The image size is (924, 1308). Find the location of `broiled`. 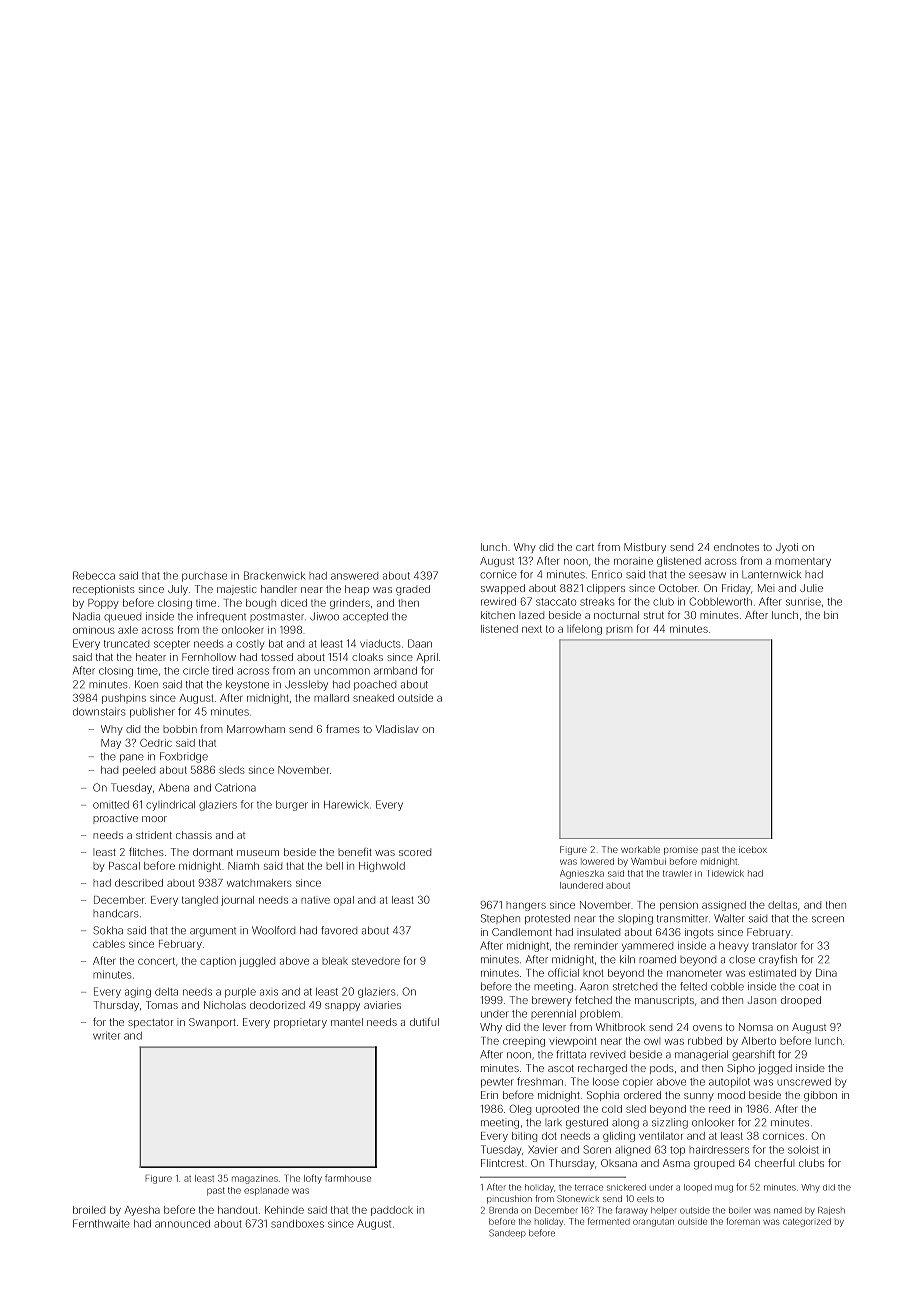

broiled is located at coordinates (89, 1210).
